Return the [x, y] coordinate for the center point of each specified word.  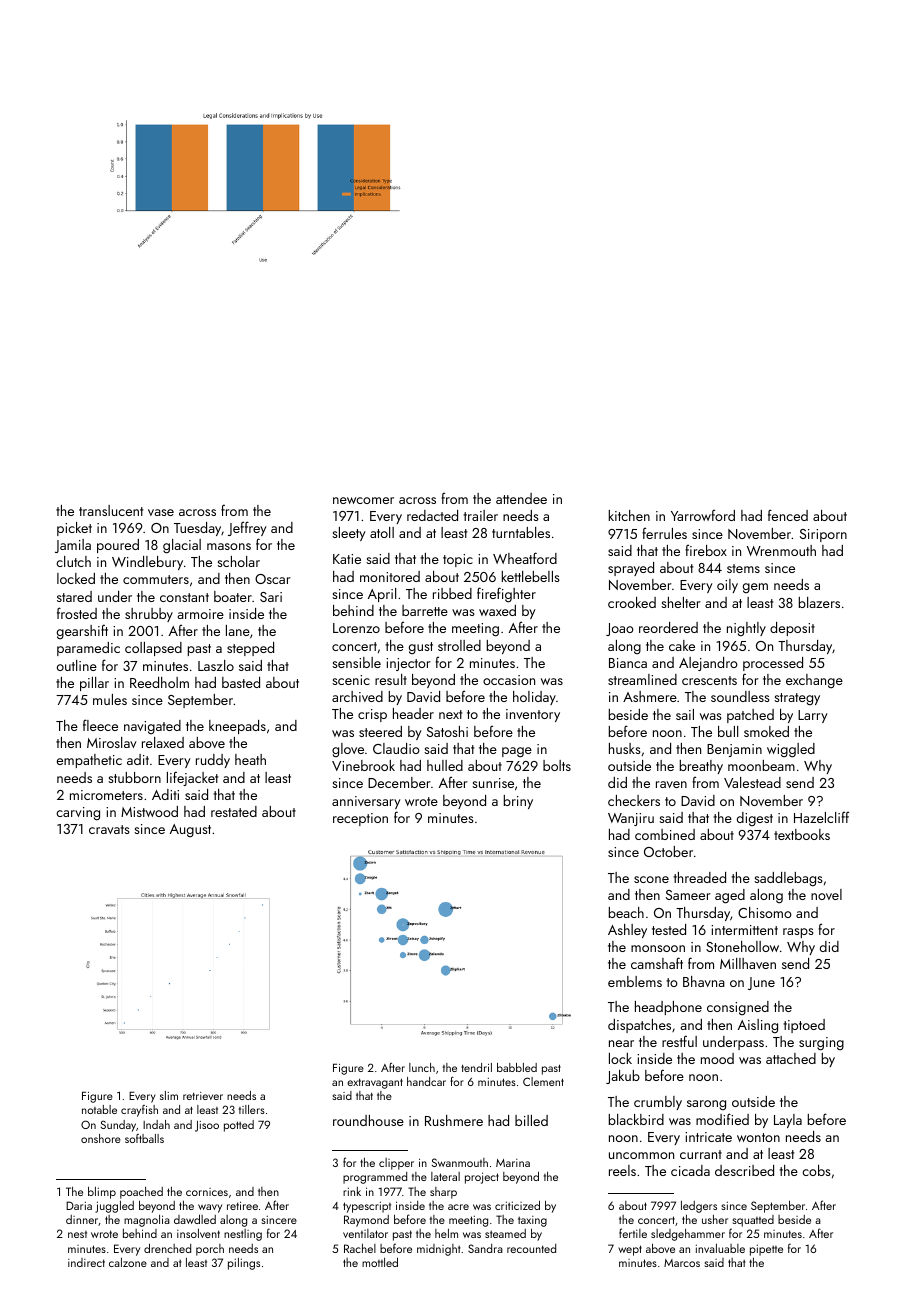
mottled [380, 1262]
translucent [111, 510]
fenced [788, 515]
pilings [244, 1263]
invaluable [720, 1248]
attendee [521, 498]
